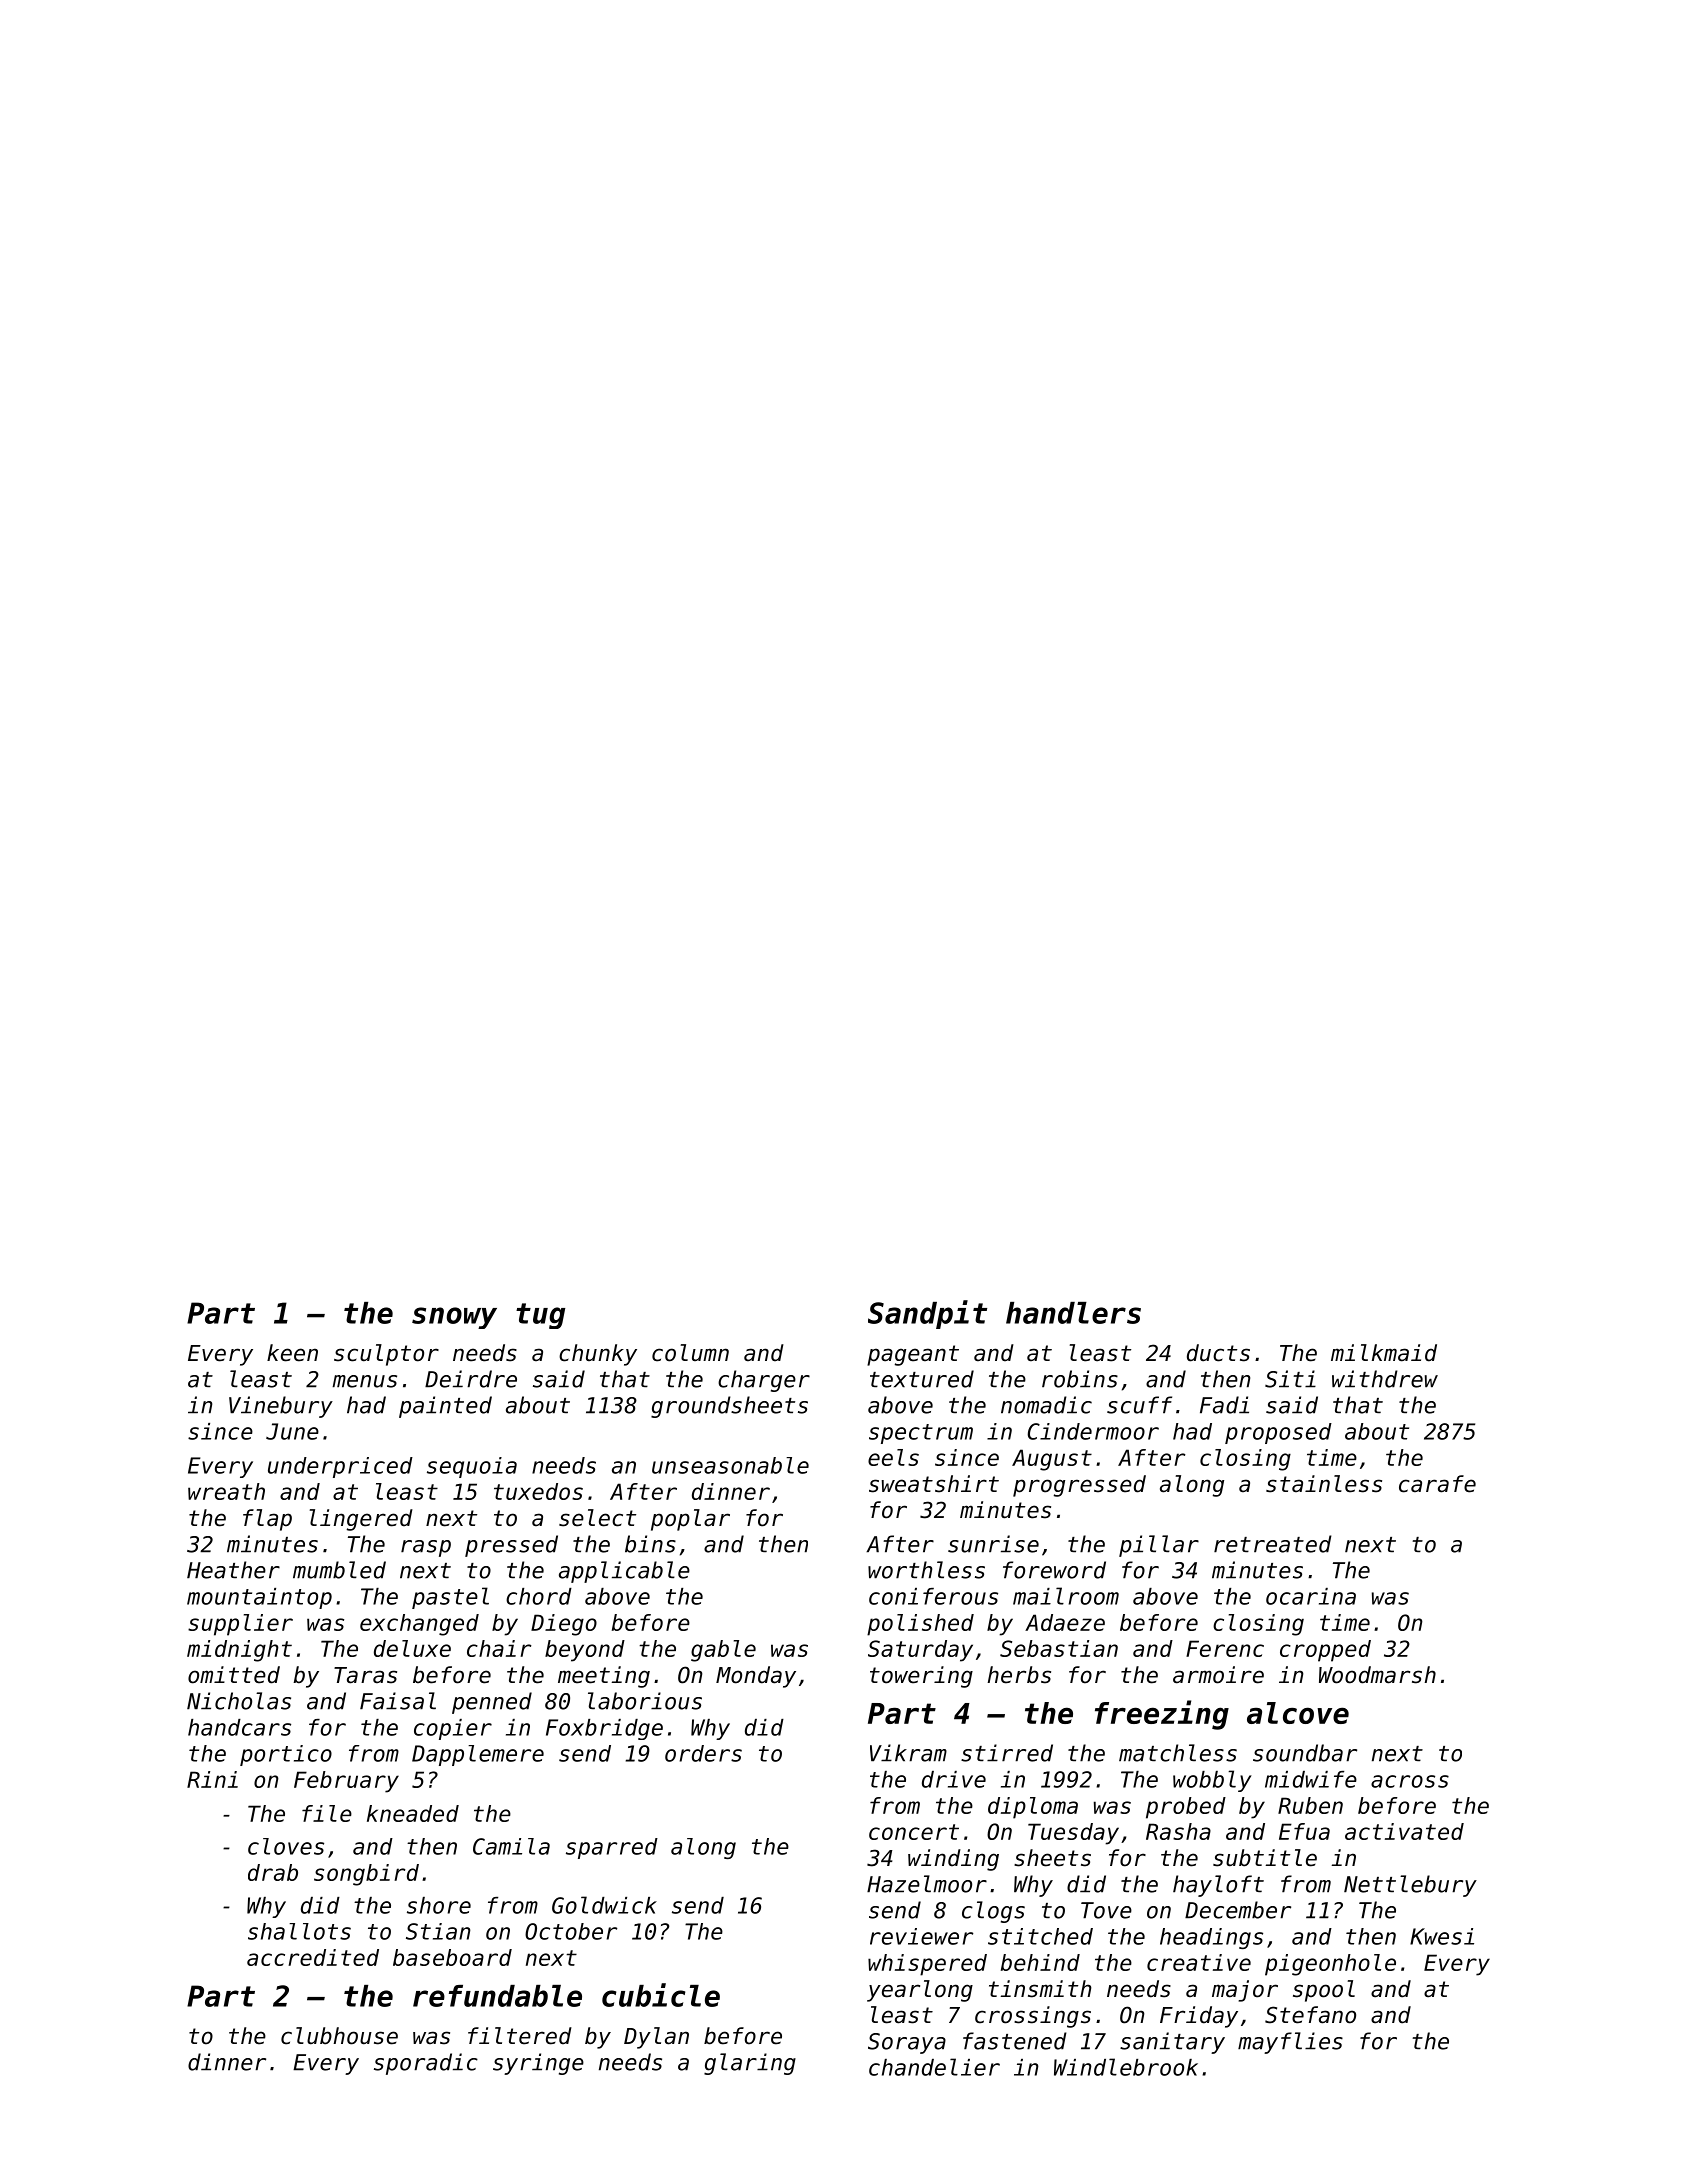 This screenshot has height=2178, width=1683. Describe the element at coordinates (292, 1353) in the screenshot. I see `keen` at that location.
